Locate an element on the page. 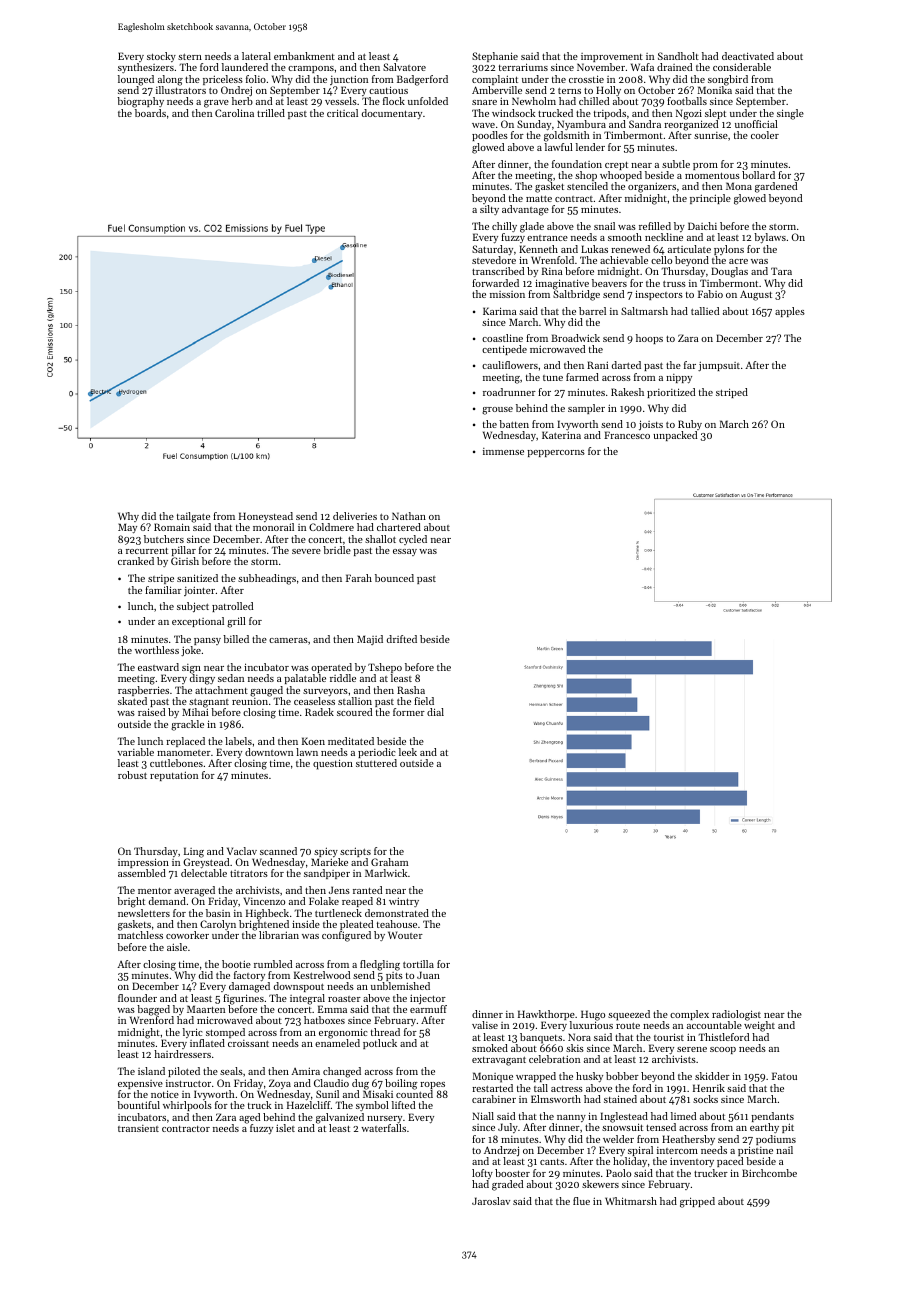  seals is located at coordinates (231, 1071).
